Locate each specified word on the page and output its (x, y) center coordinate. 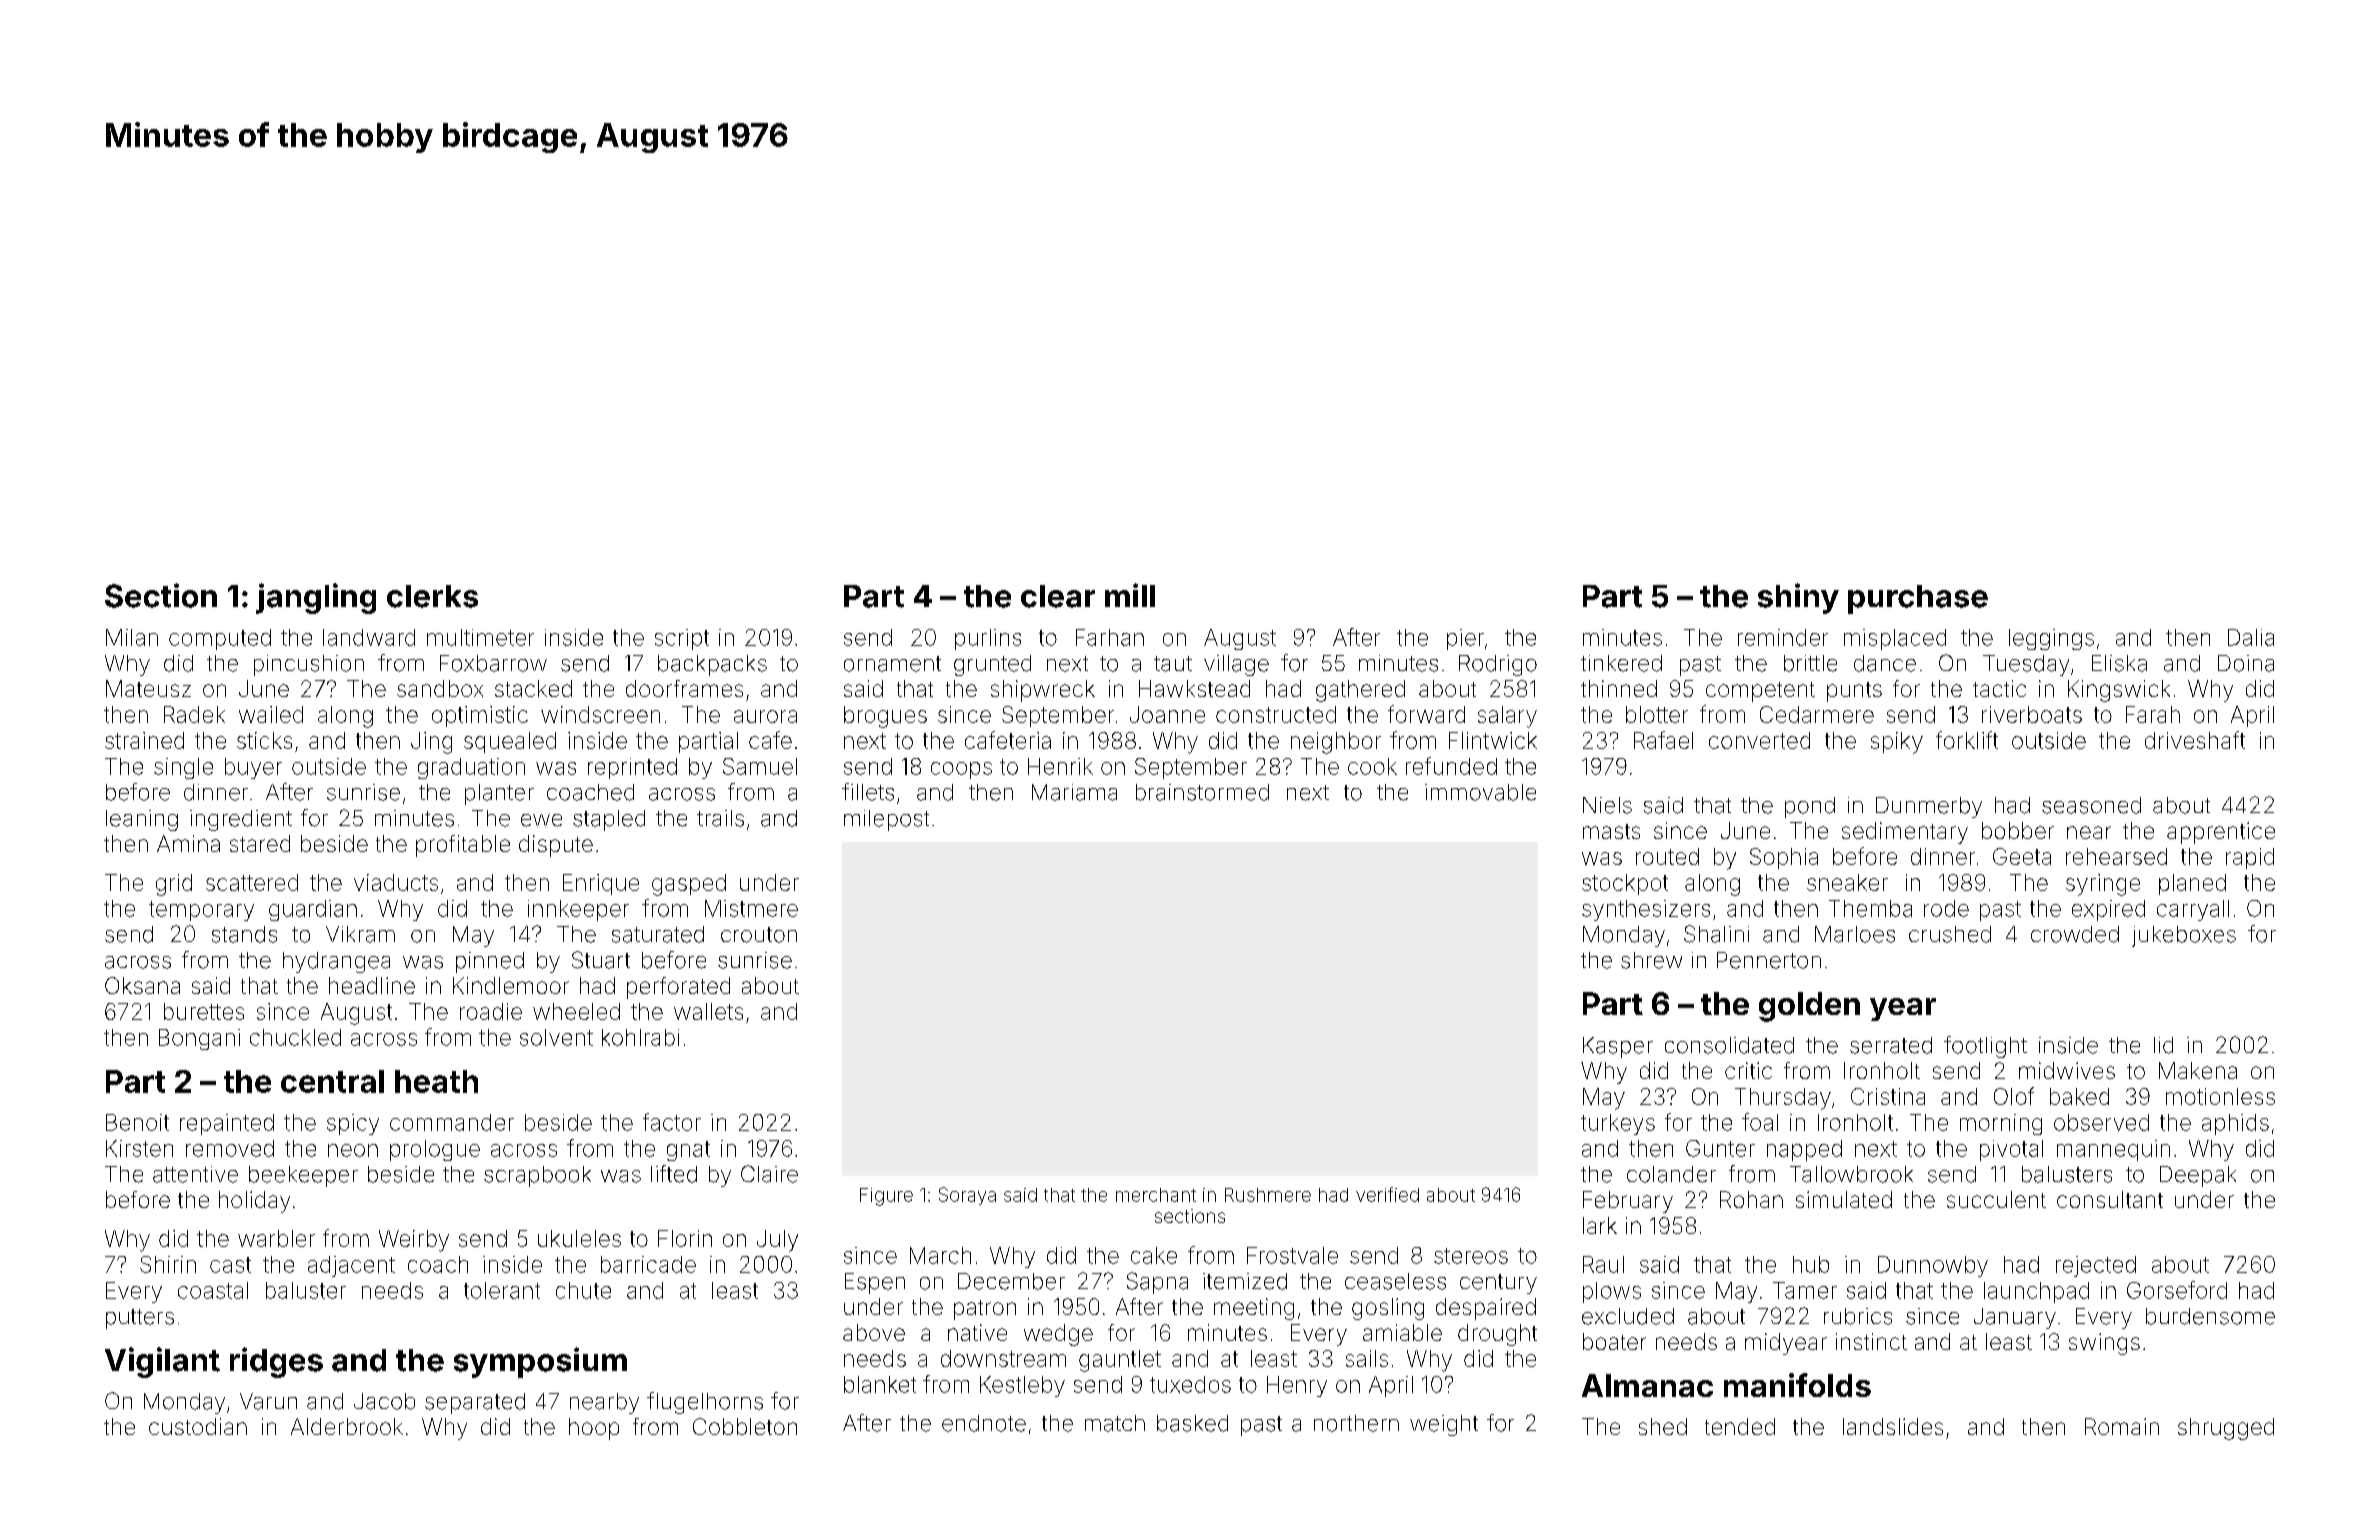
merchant (1156, 1195)
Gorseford (2177, 1290)
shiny (1798, 598)
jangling (316, 598)
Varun (268, 1401)
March (940, 1255)
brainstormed (1202, 792)
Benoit (137, 1122)
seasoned (2091, 805)
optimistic (480, 716)
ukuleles (579, 1238)
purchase (1918, 599)
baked (2079, 1096)
